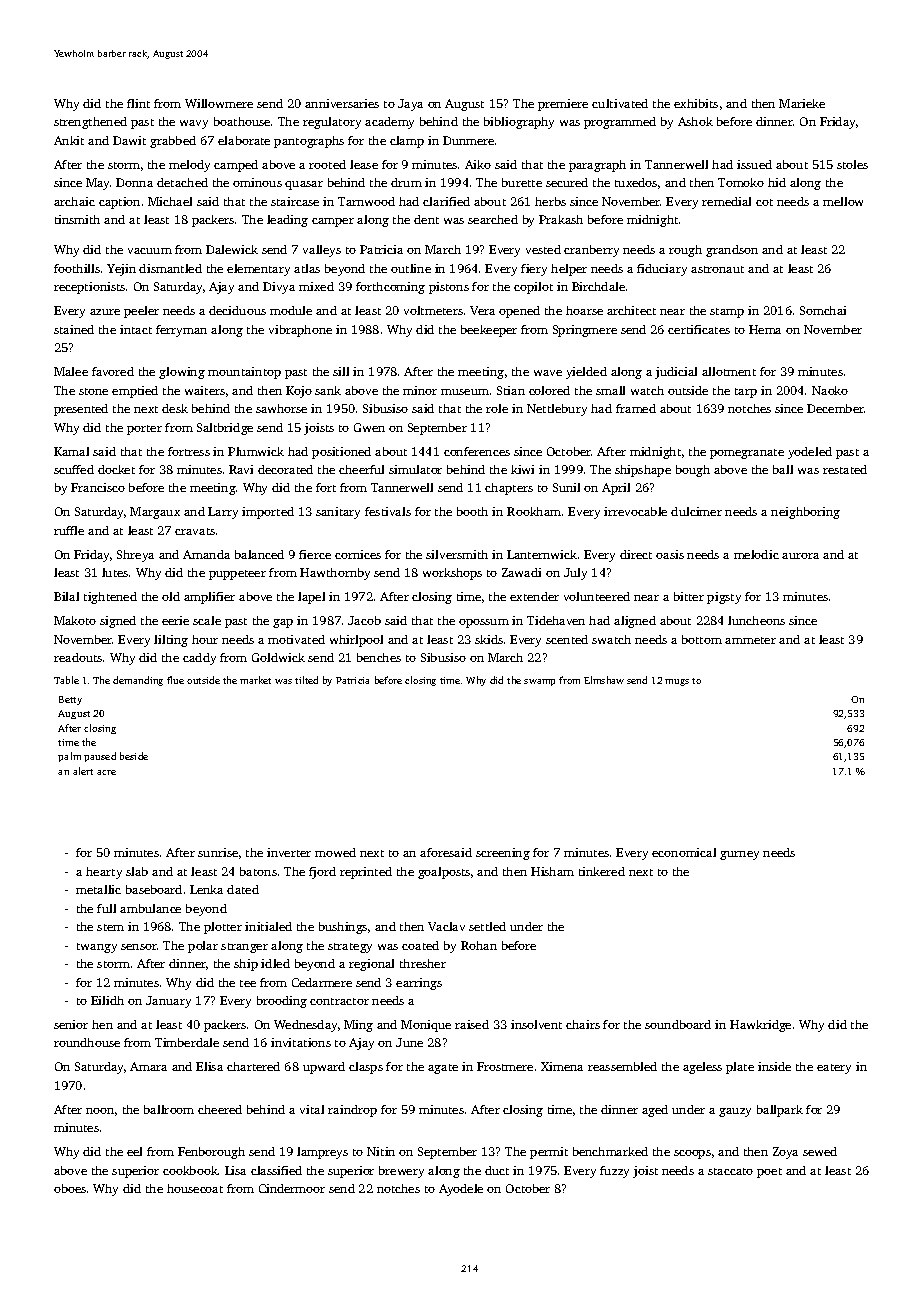 This screenshot has height=1308, width=924. What do you see at coordinates (800, 556) in the screenshot?
I see `aurora` at bounding box center [800, 556].
